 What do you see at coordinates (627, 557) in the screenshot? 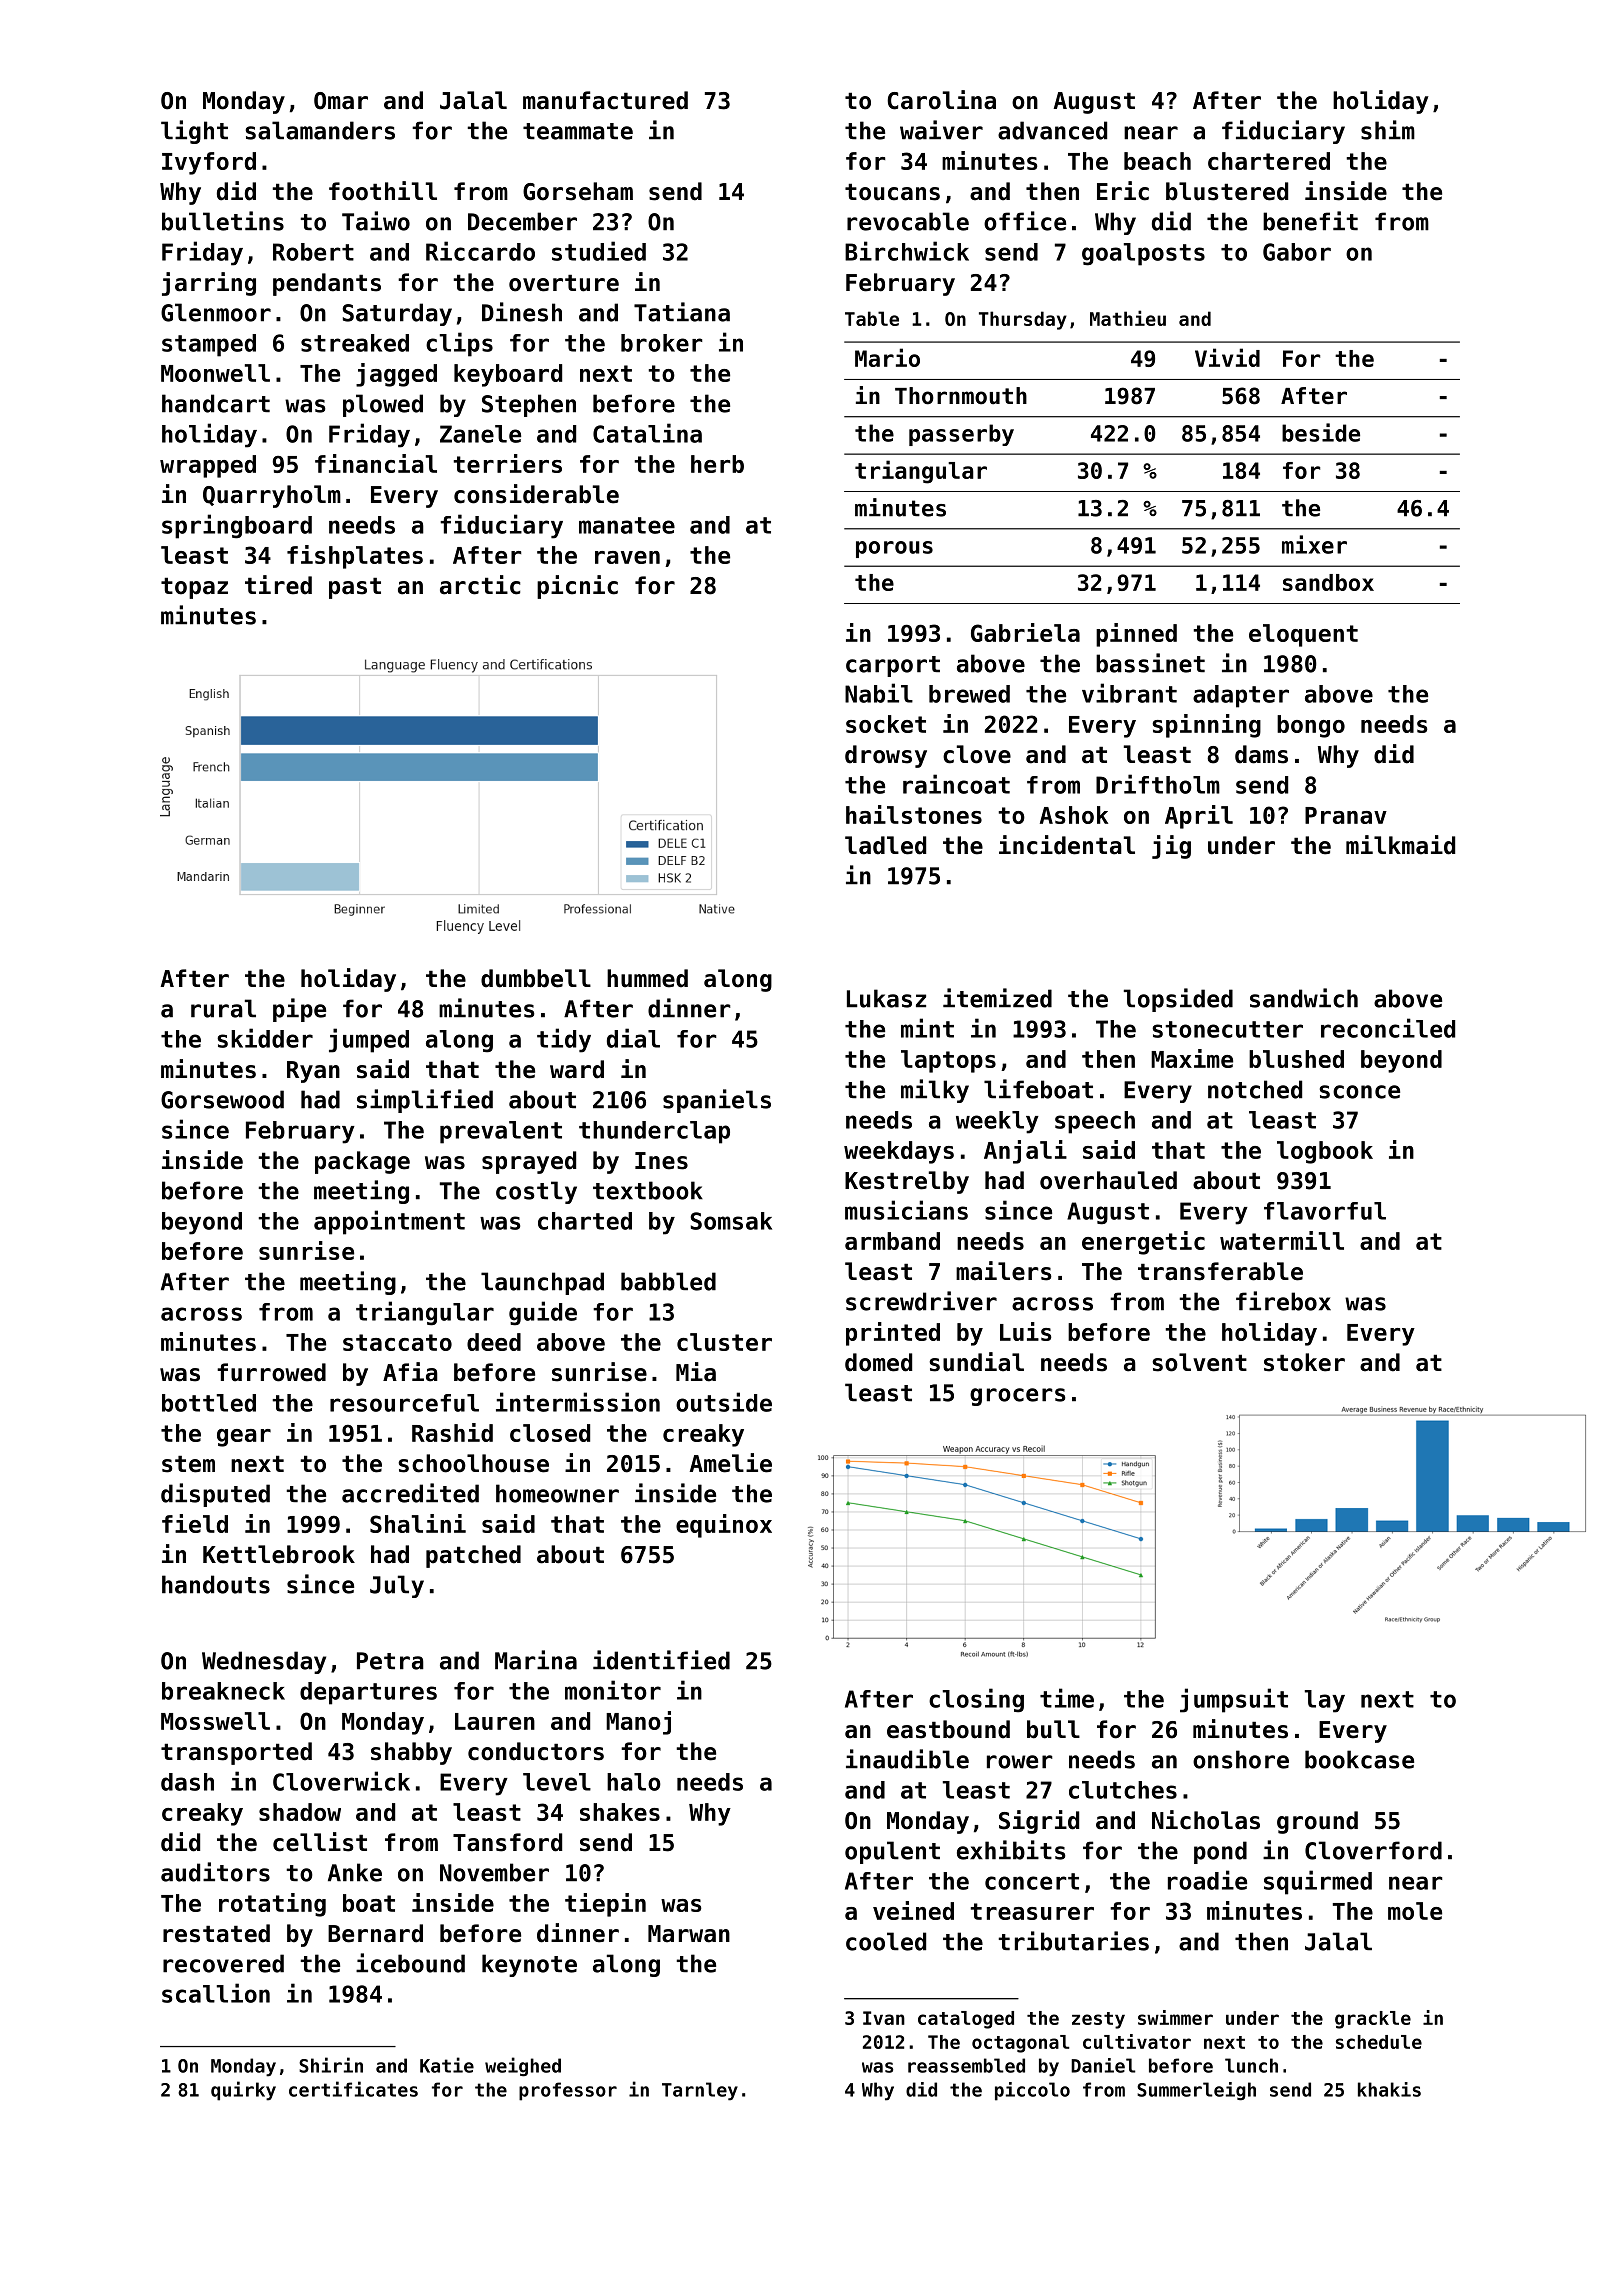
I see `raven` at bounding box center [627, 557].
